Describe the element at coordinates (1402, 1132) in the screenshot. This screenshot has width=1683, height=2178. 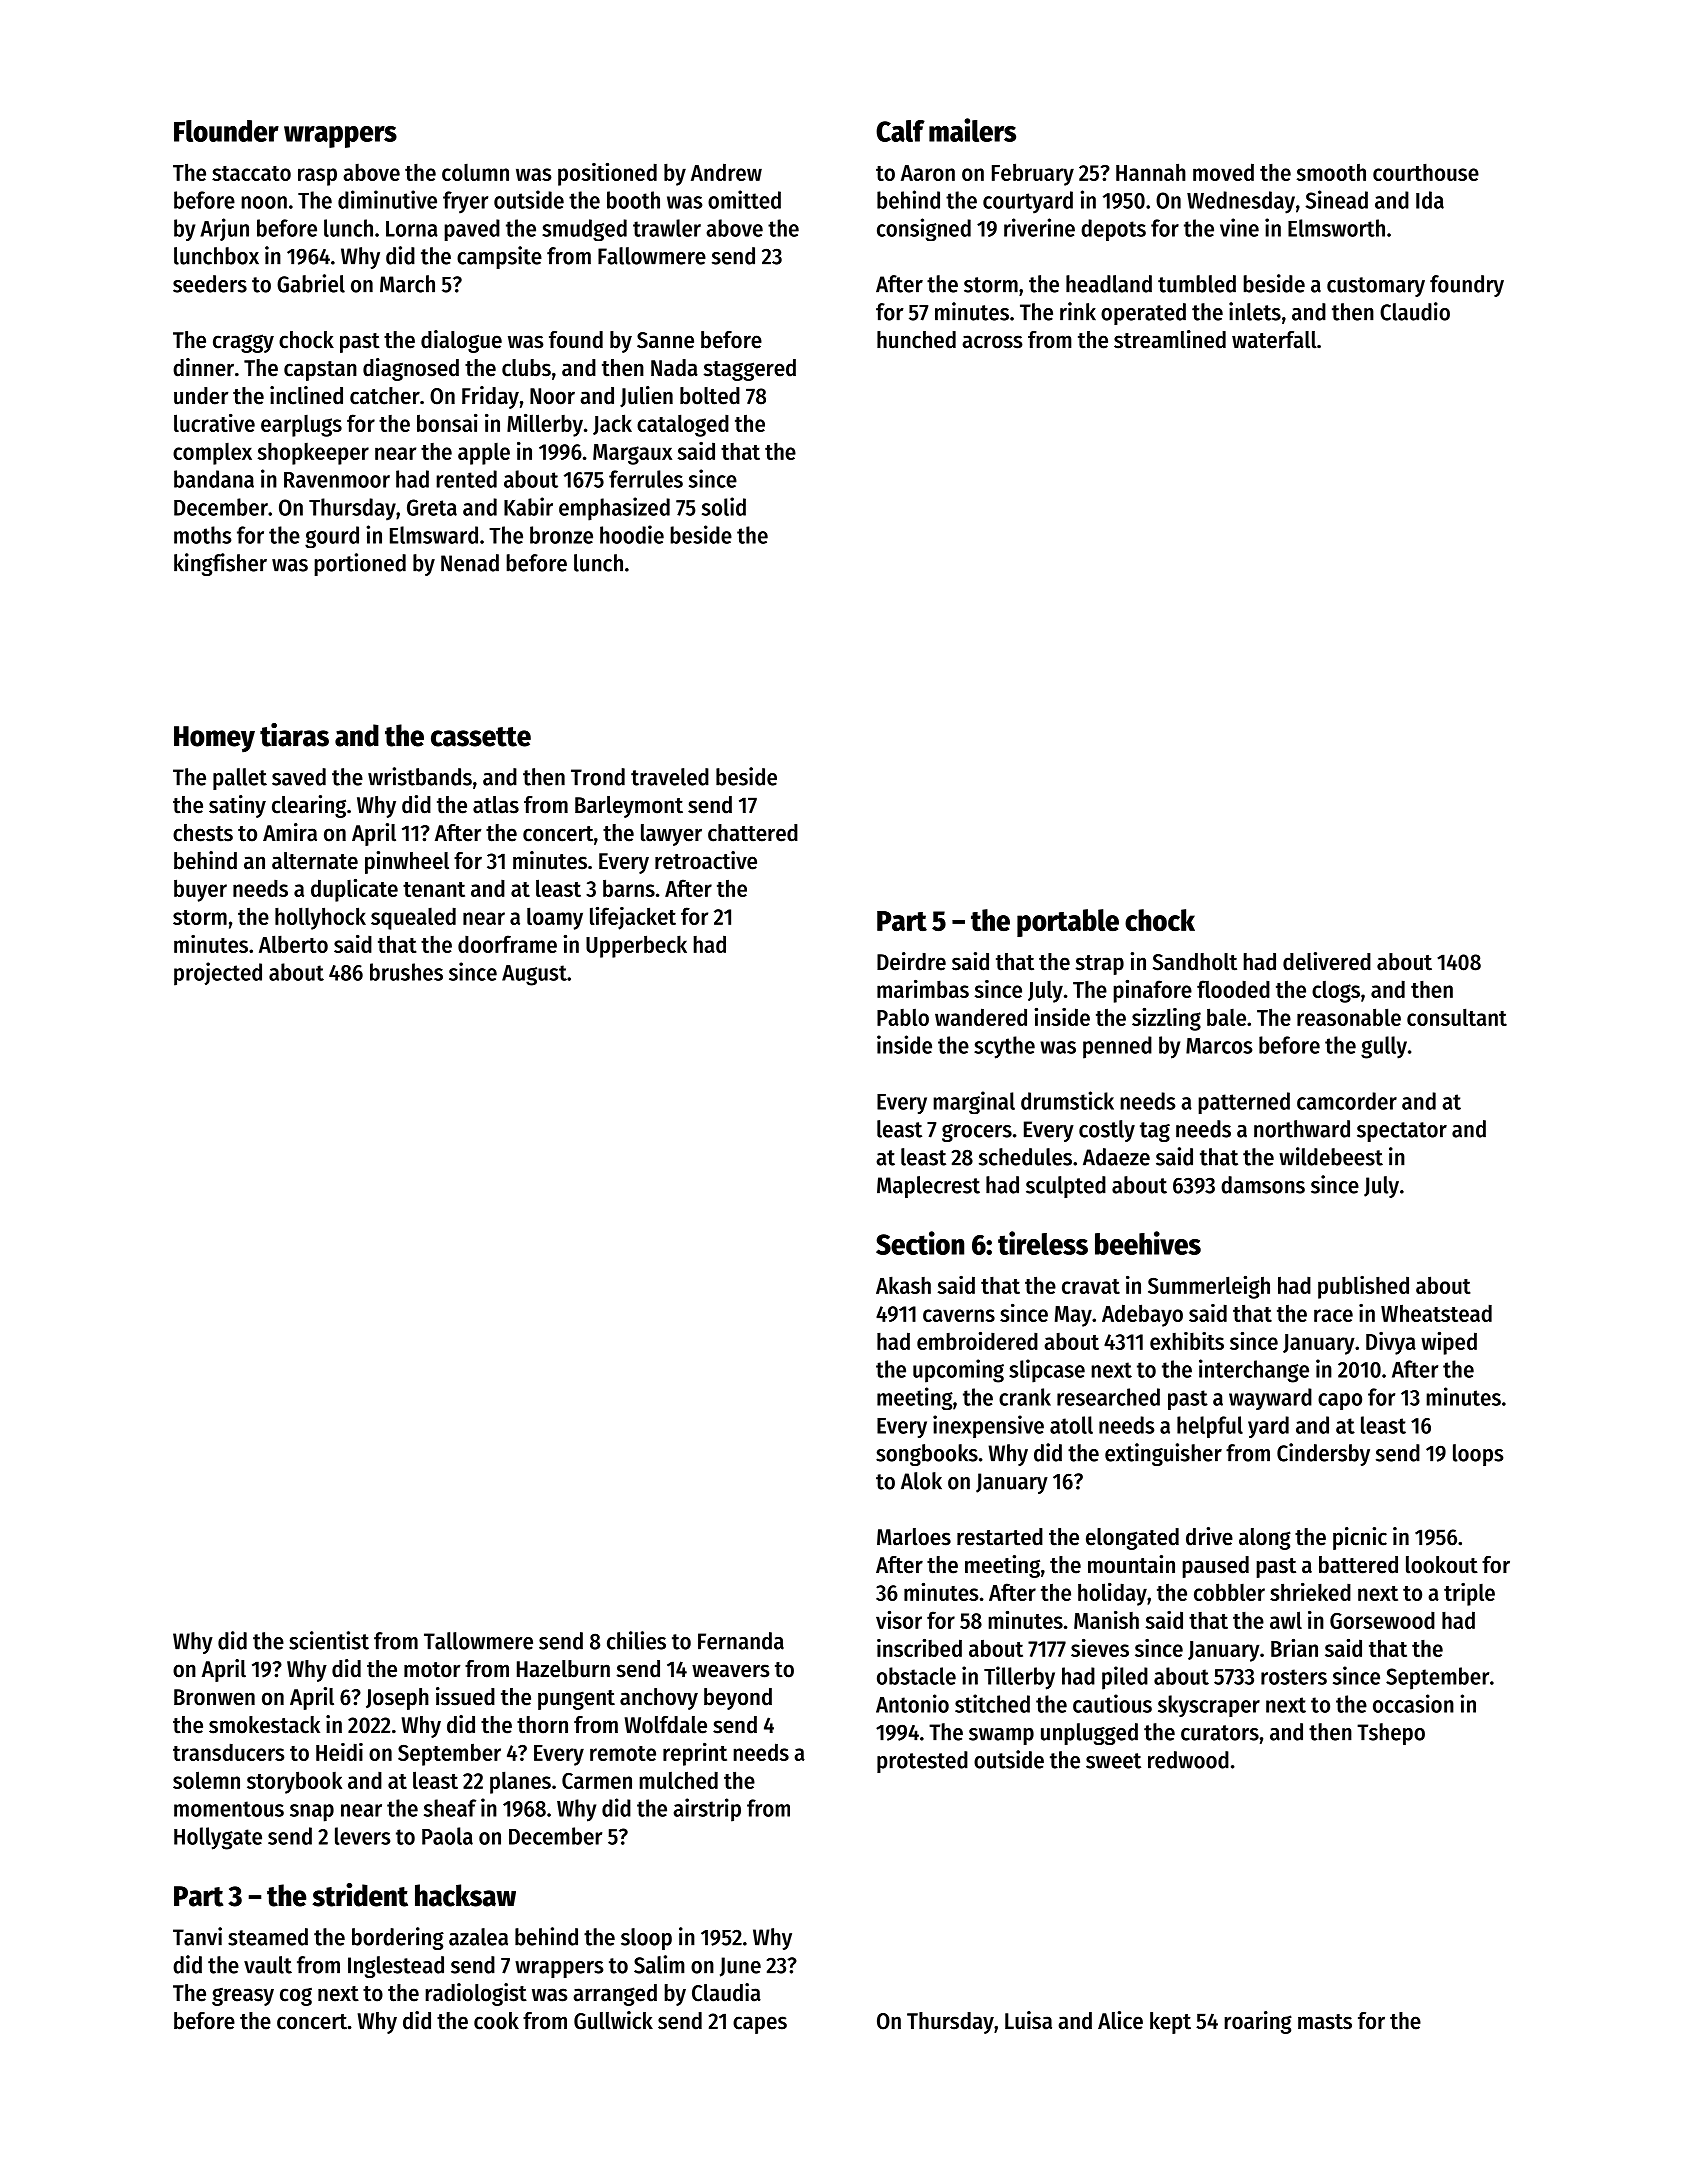
I see `spectator` at that location.
